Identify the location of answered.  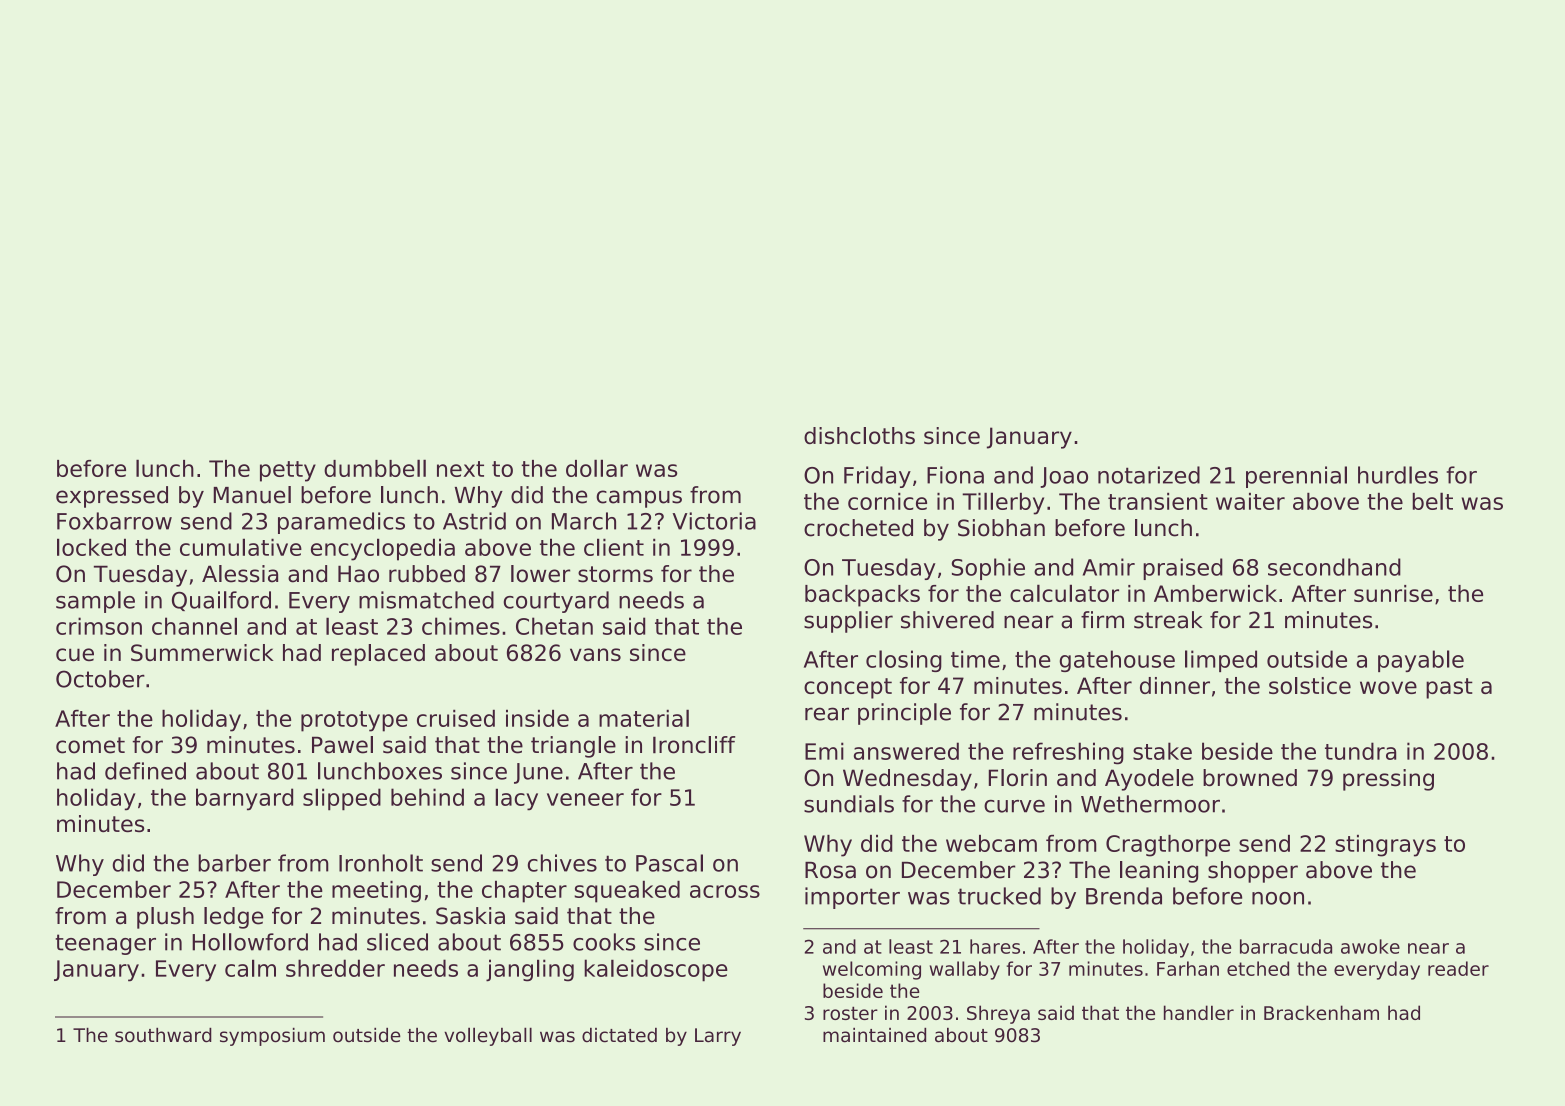
(906, 751).
